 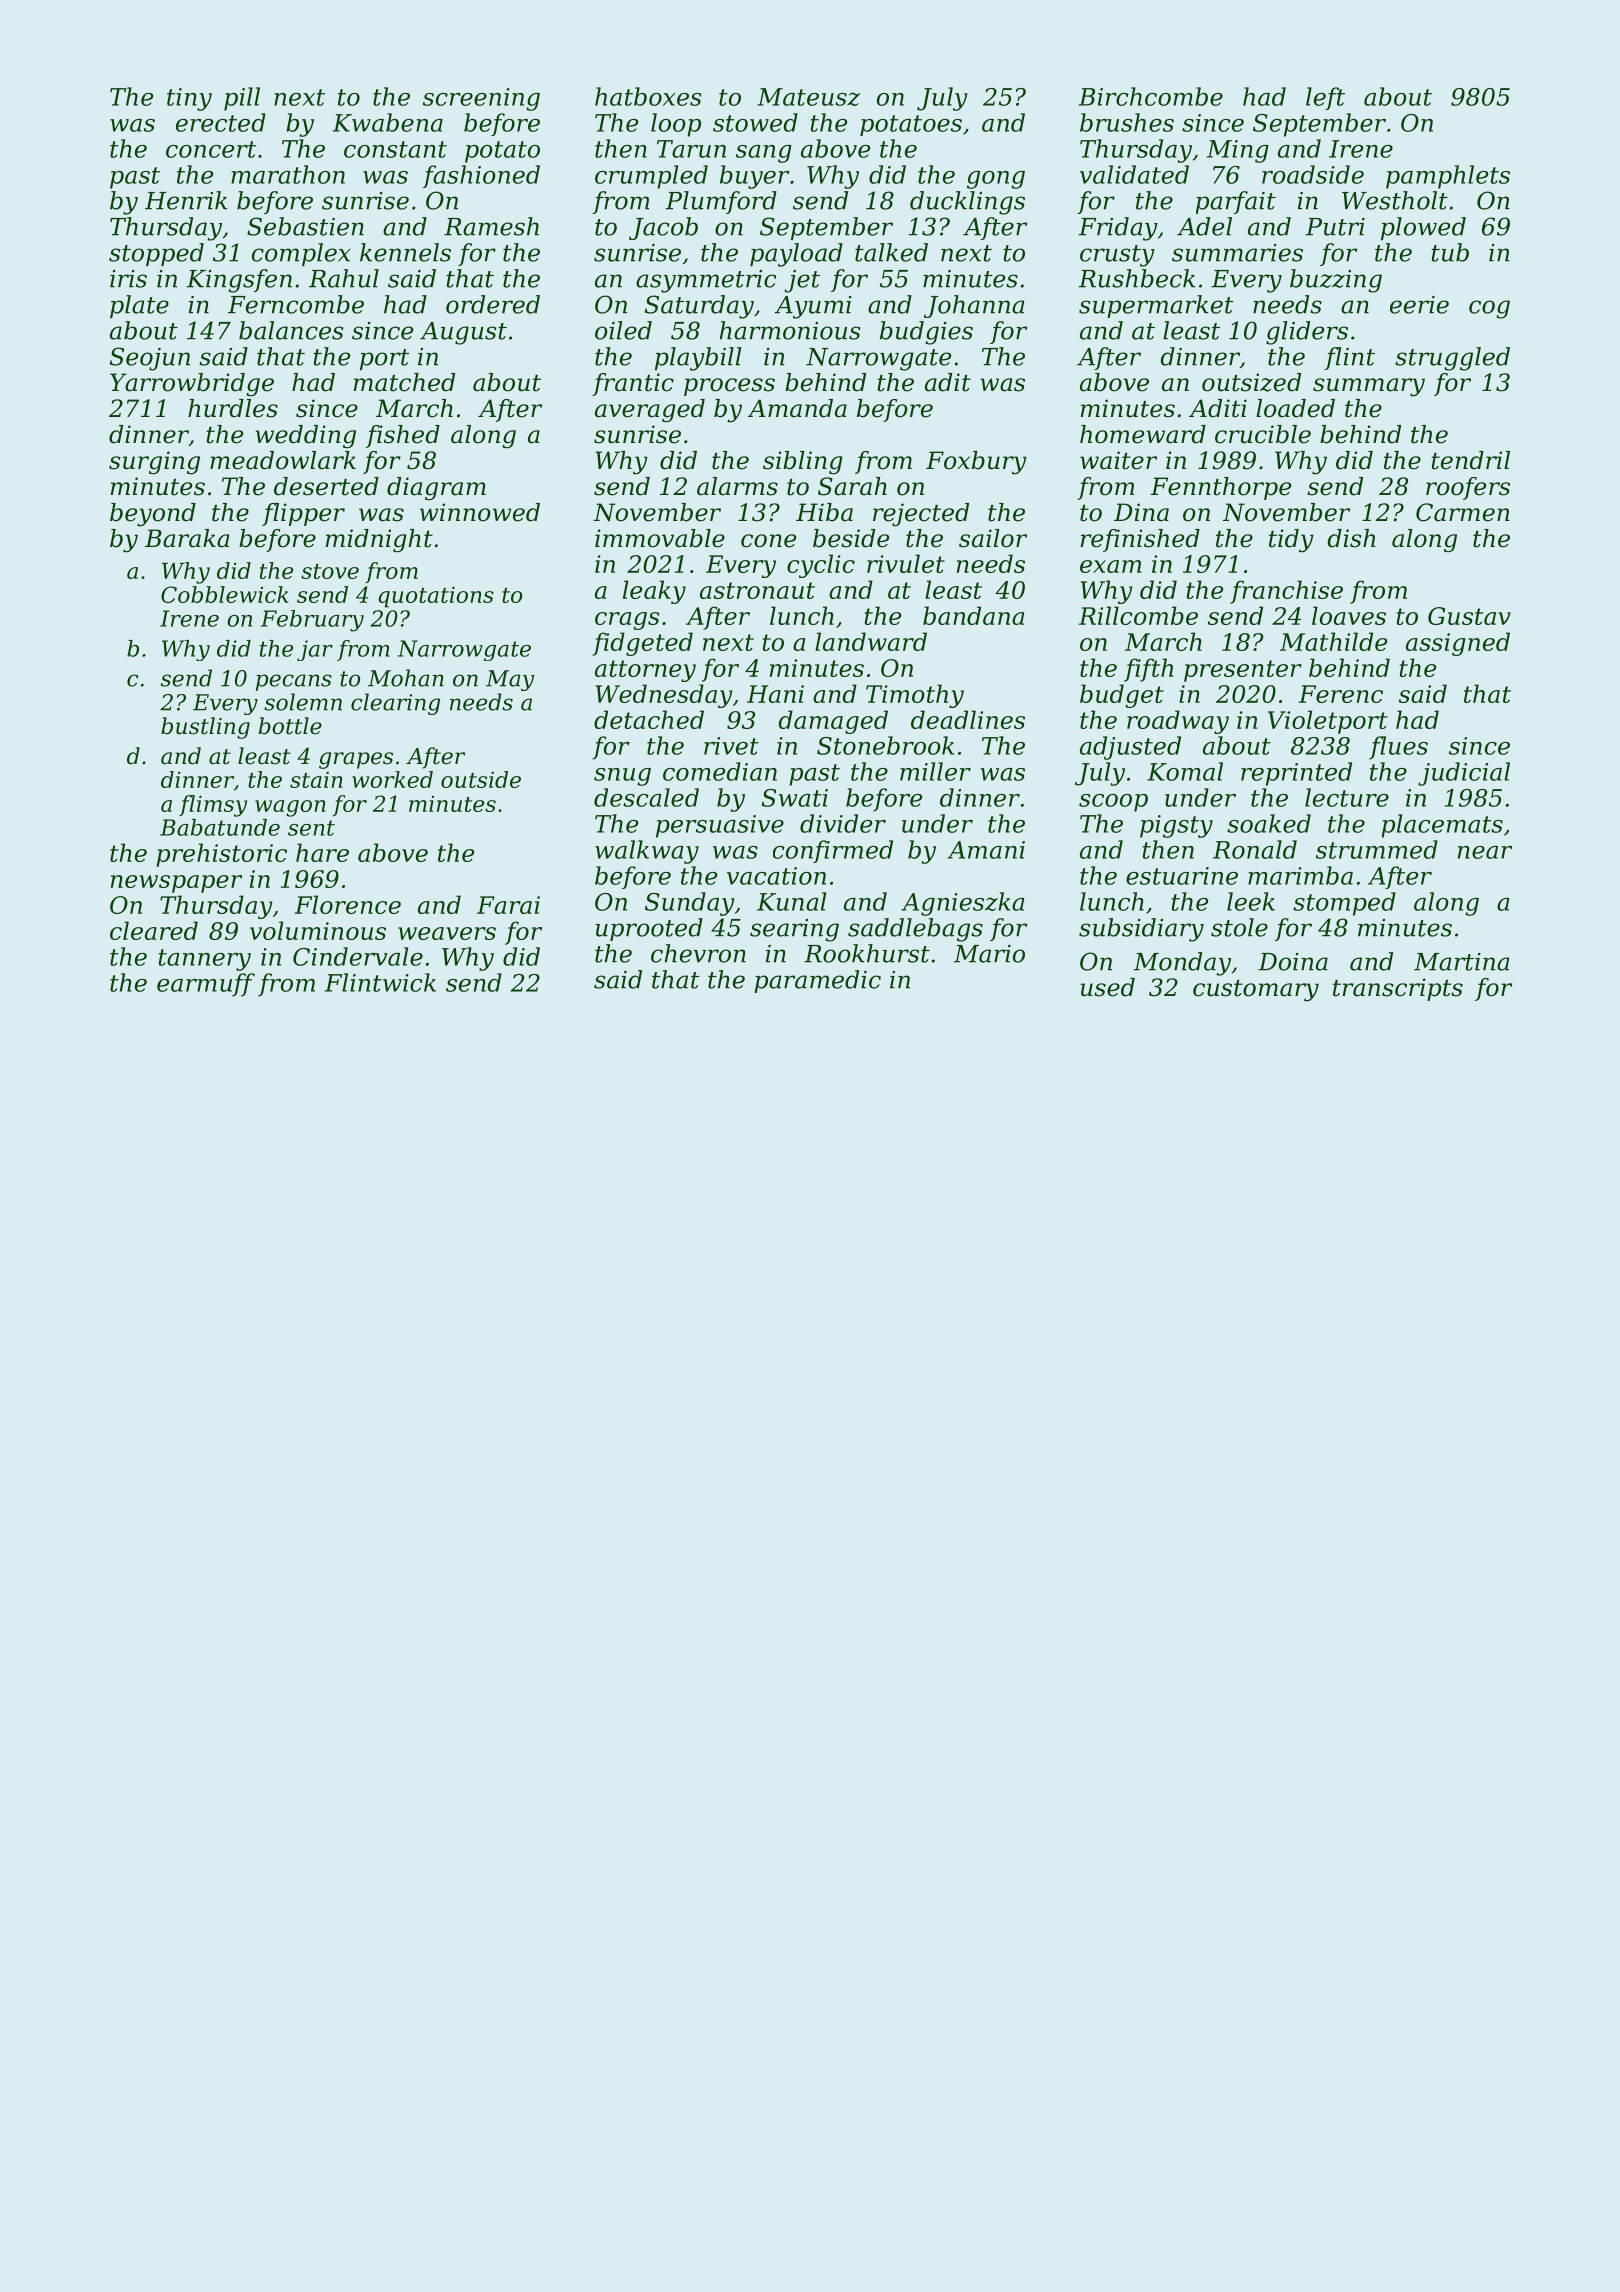 I want to click on subsidiary, so click(x=1141, y=930).
